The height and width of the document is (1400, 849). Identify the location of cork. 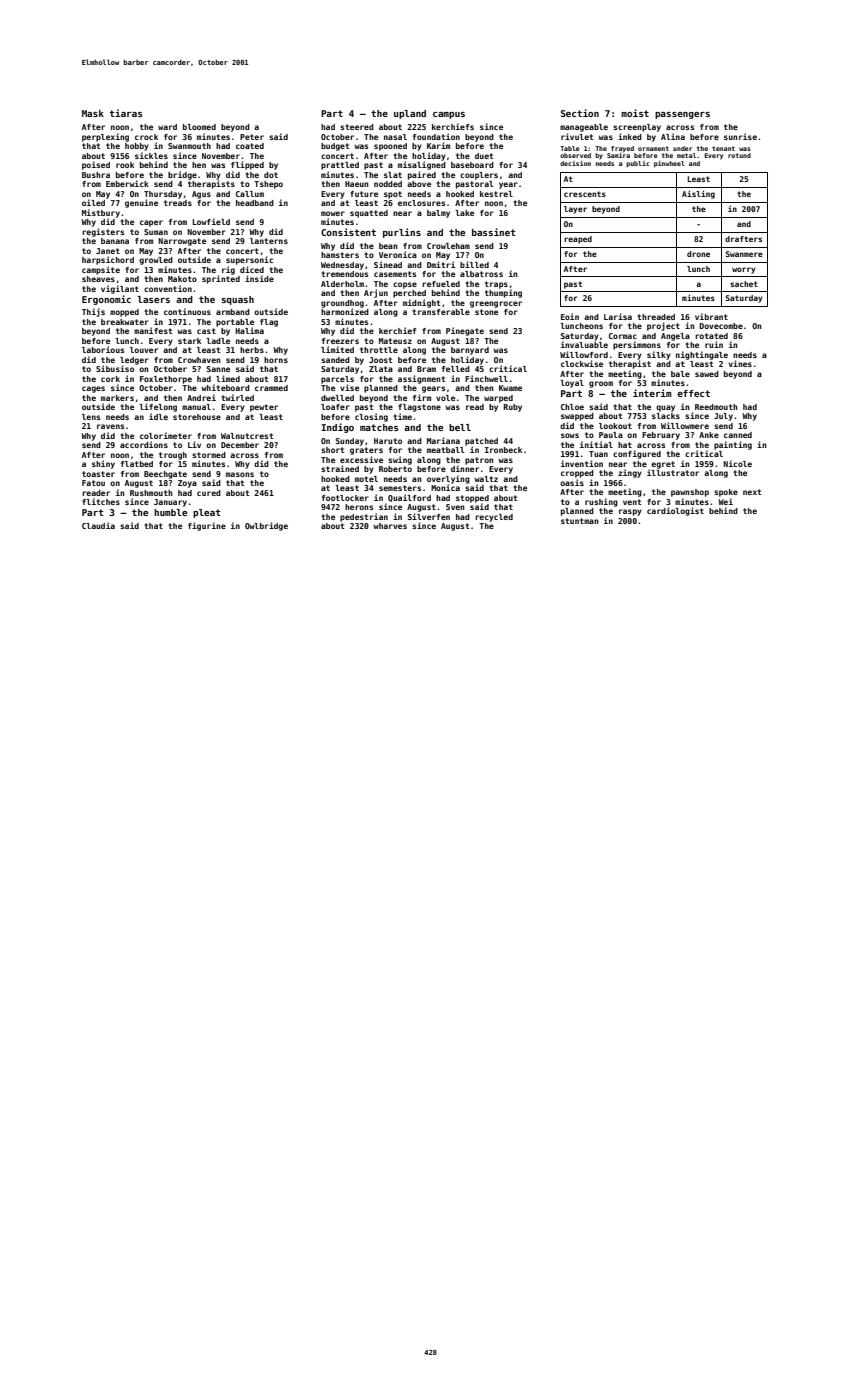
(110, 379).
